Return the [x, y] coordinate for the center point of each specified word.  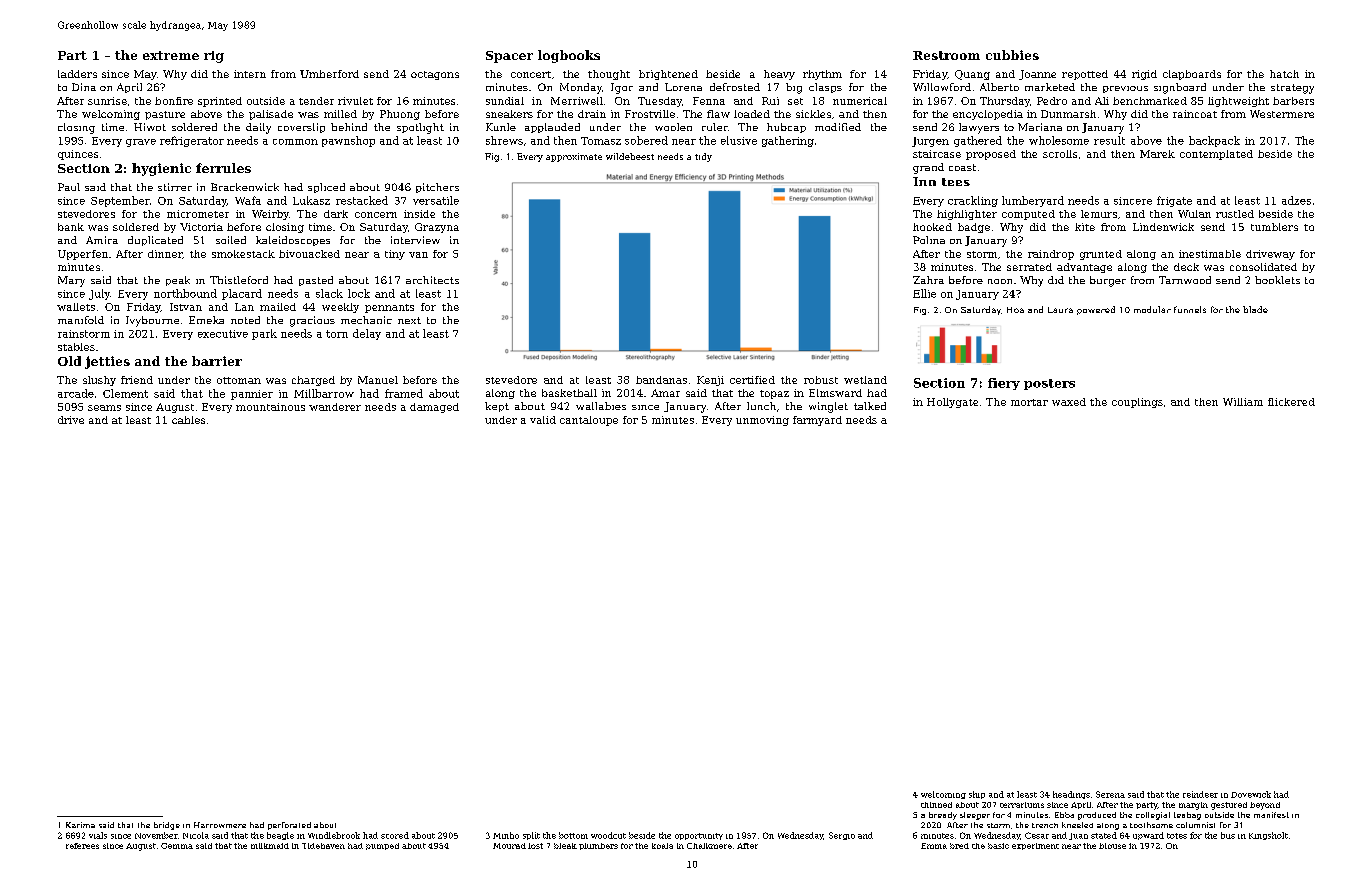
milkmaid [270, 846]
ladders [77, 74]
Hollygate [952, 403]
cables [188, 420]
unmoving [762, 421]
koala [662, 846]
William [1243, 402]
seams [104, 408]
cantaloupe [589, 421]
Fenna [709, 101]
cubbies [1012, 55]
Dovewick [1251, 794]
